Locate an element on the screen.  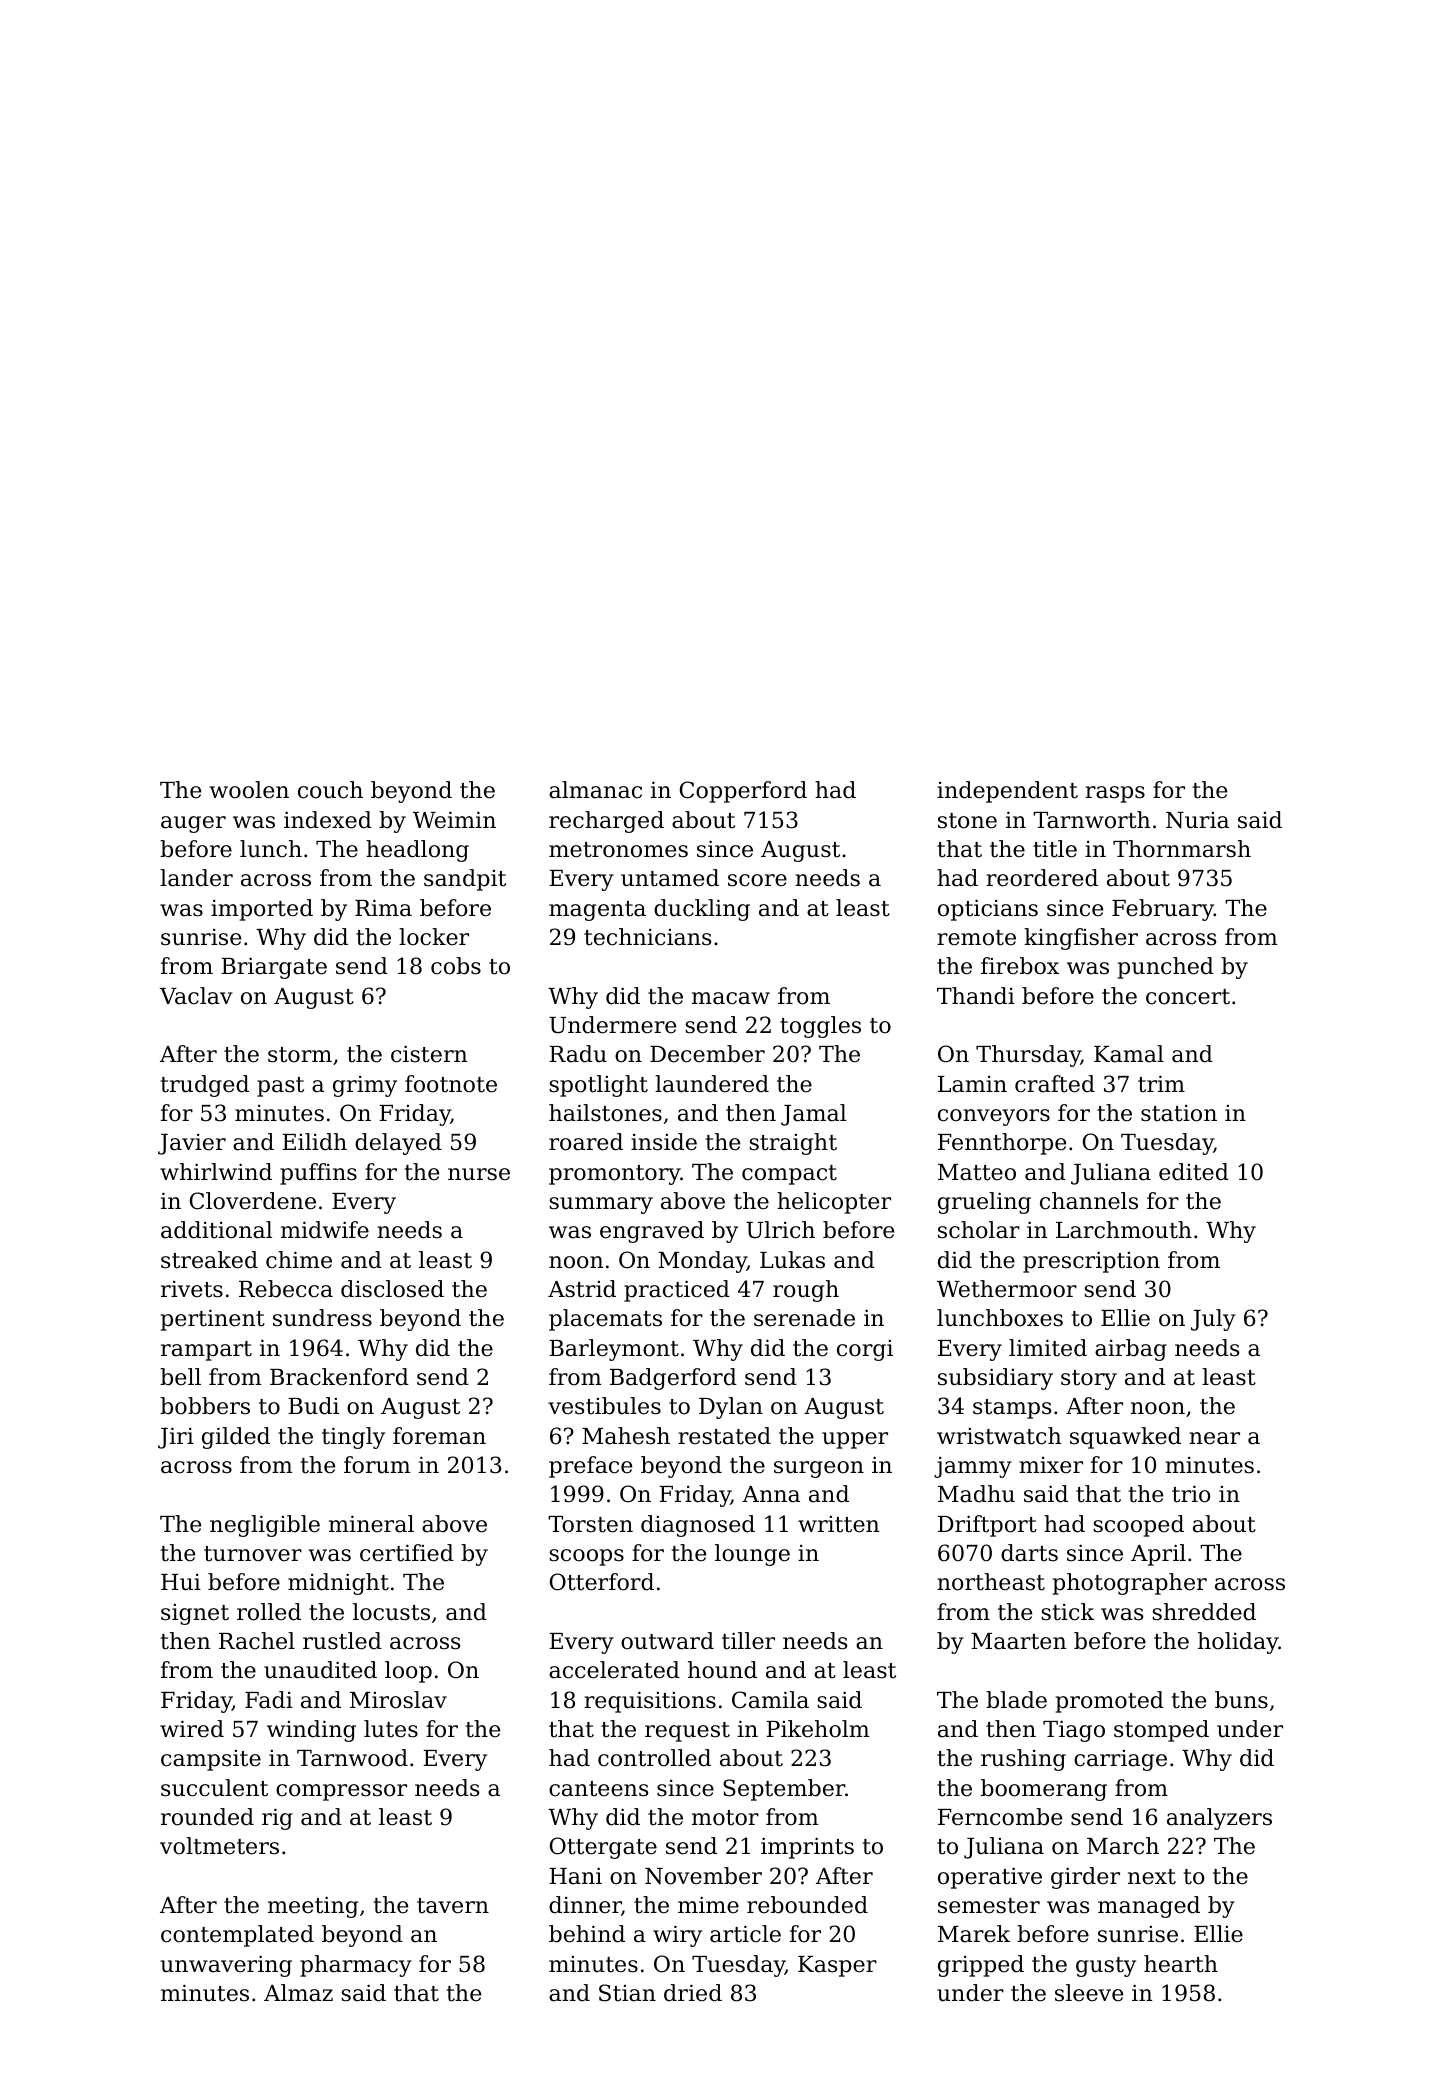
Copperford is located at coordinates (743, 792).
